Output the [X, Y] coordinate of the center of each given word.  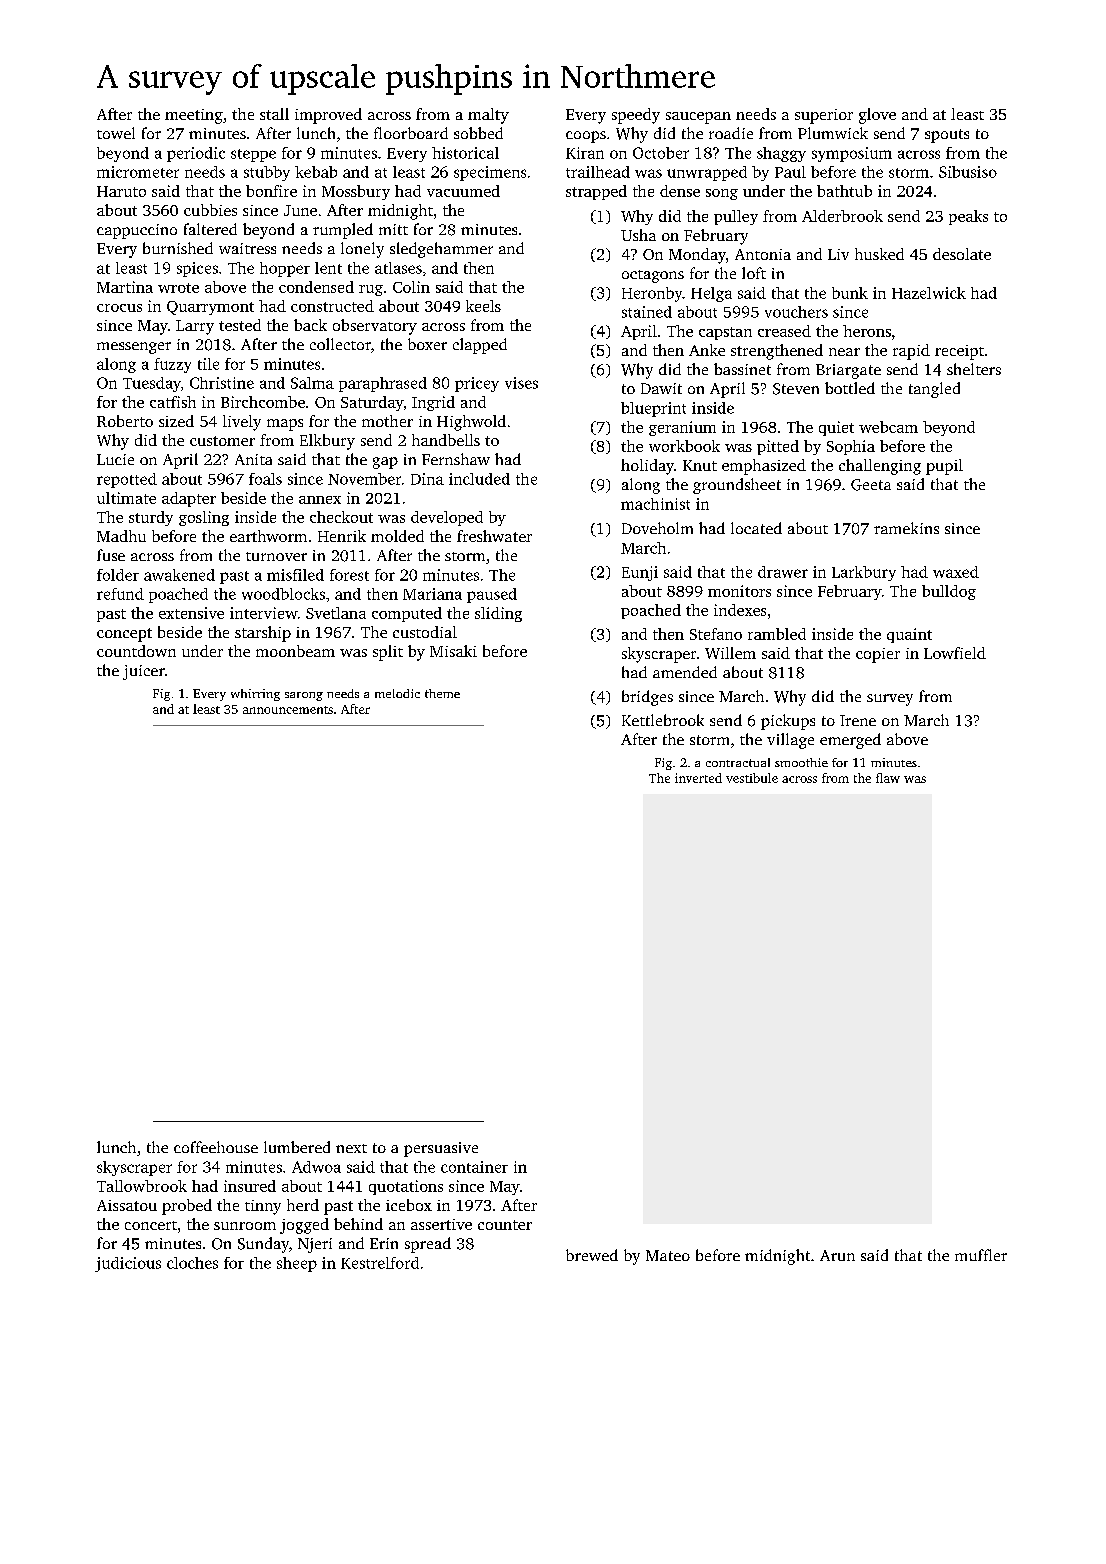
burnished [178, 248]
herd [303, 1205]
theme [442, 693]
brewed [592, 1255]
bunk [850, 293]
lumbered [297, 1147]
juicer [144, 672]
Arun [837, 1255]
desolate [962, 254]
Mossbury [356, 192]
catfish [173, 402]
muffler [981, 1255]
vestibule [752, 778]
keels [483, 306]
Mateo [668, 1255]
